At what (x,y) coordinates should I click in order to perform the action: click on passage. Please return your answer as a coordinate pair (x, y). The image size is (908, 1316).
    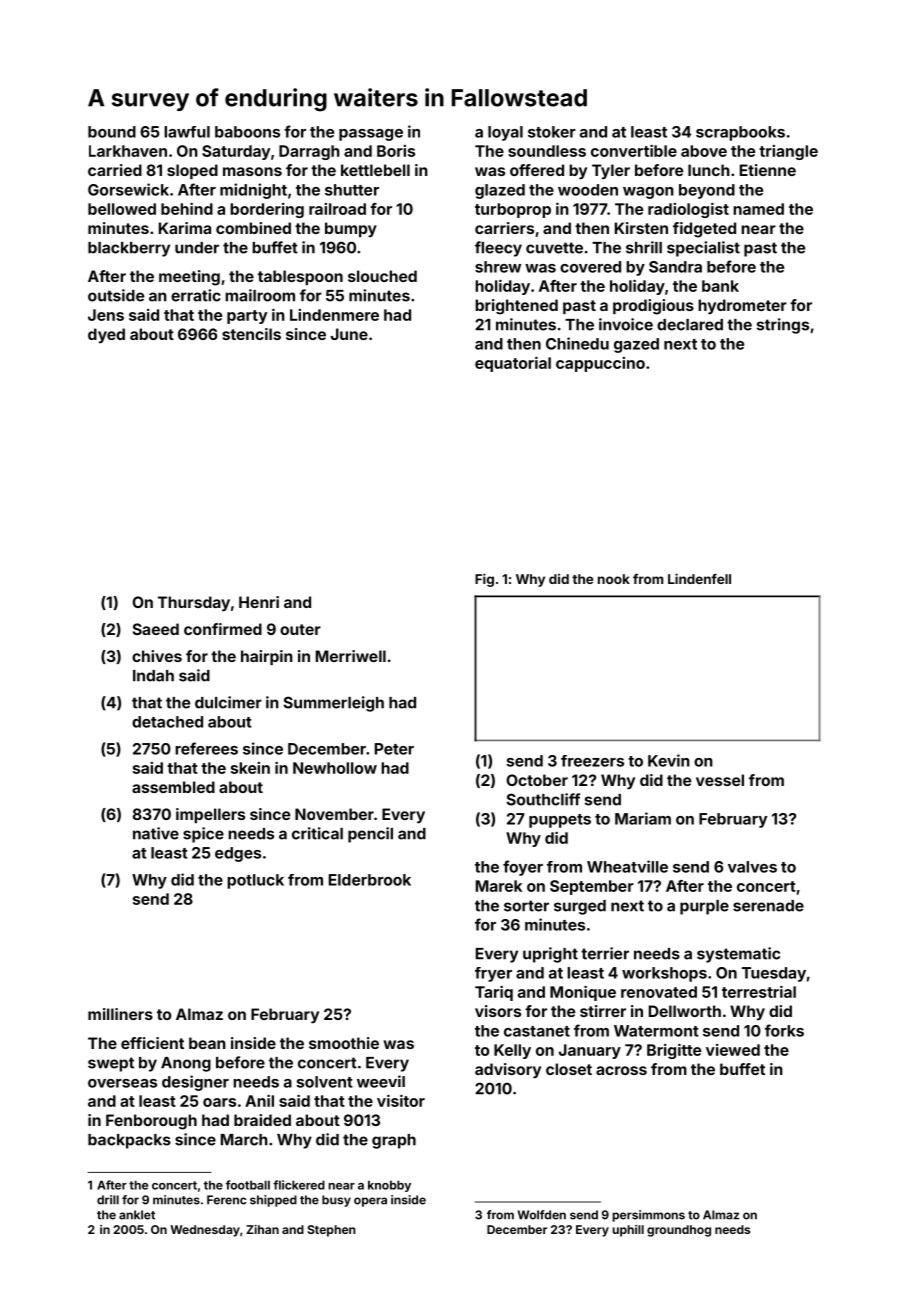
    Looking at the image, I should click on (371, 135).
